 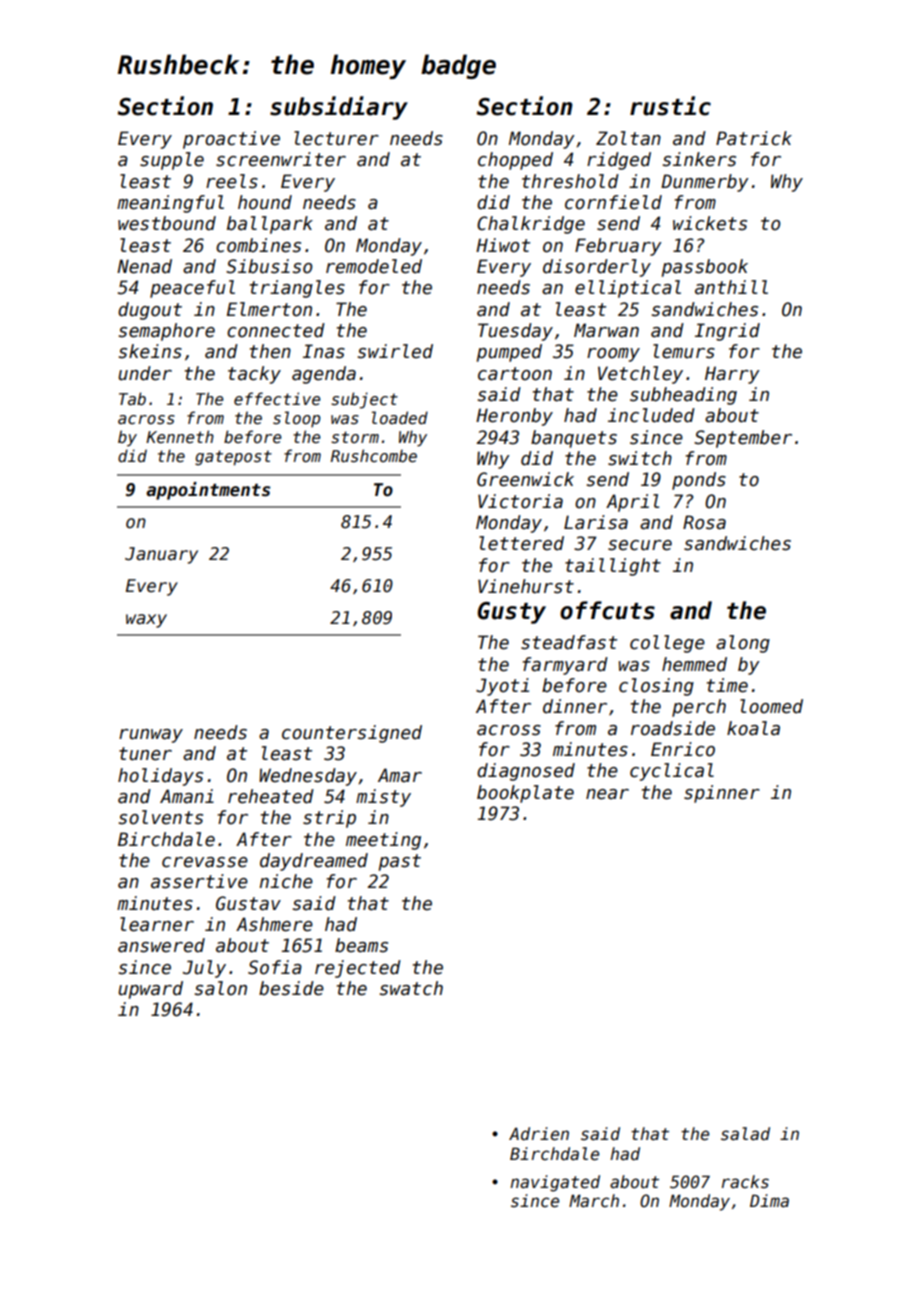 What do you see at coordinates (704, 522) in the document?
I see `Rosa` at bounding box center [704, 522].
